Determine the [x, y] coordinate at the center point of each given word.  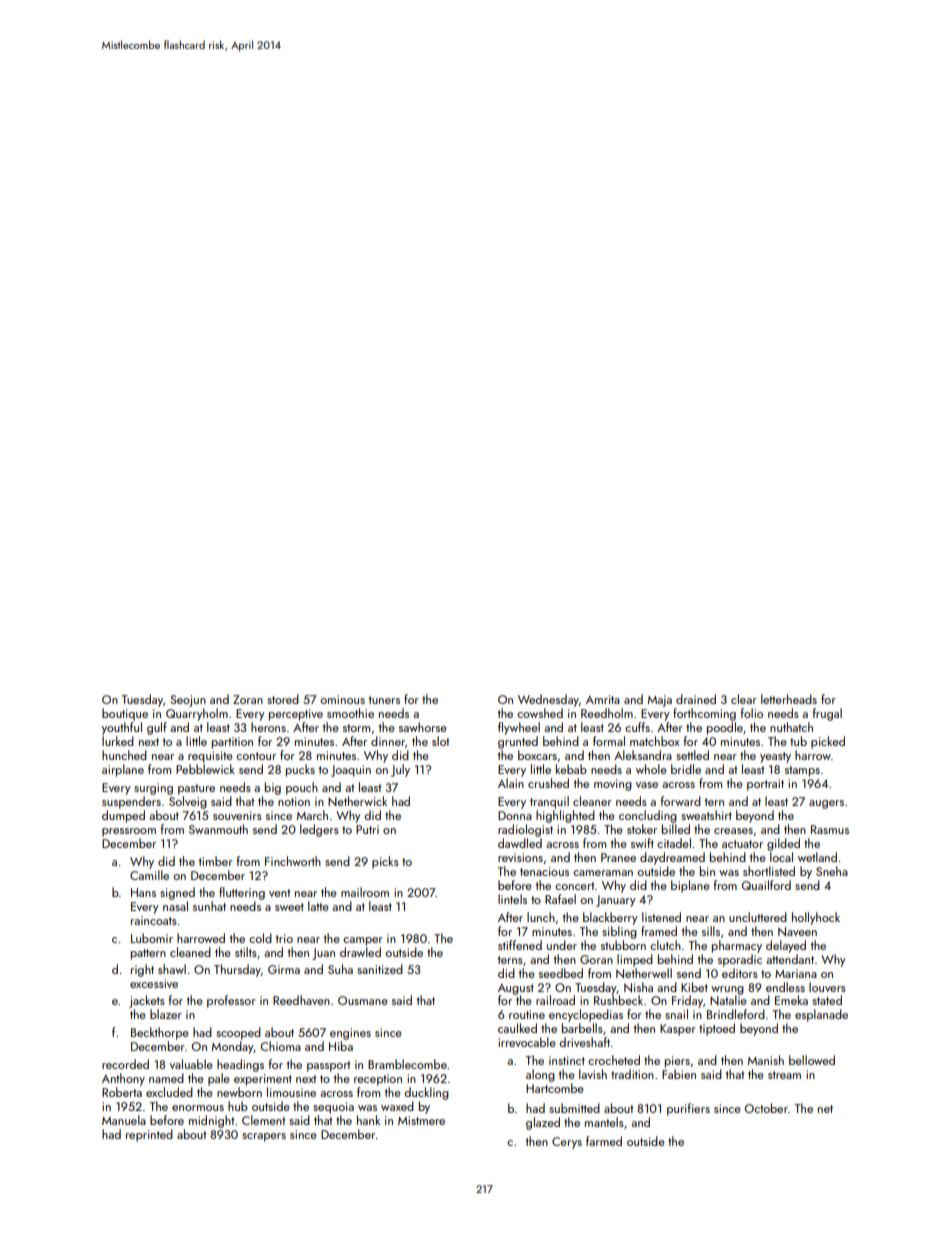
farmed [604, 1141]
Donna [515, 815]
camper [363, 941]
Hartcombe [555, 1088]
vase [647, 785]
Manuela [124, 1120]
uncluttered [758, 917]
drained [696, 699]
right [142, 970]
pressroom [129, 832]
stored [283, 699]
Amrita [603, 699]
